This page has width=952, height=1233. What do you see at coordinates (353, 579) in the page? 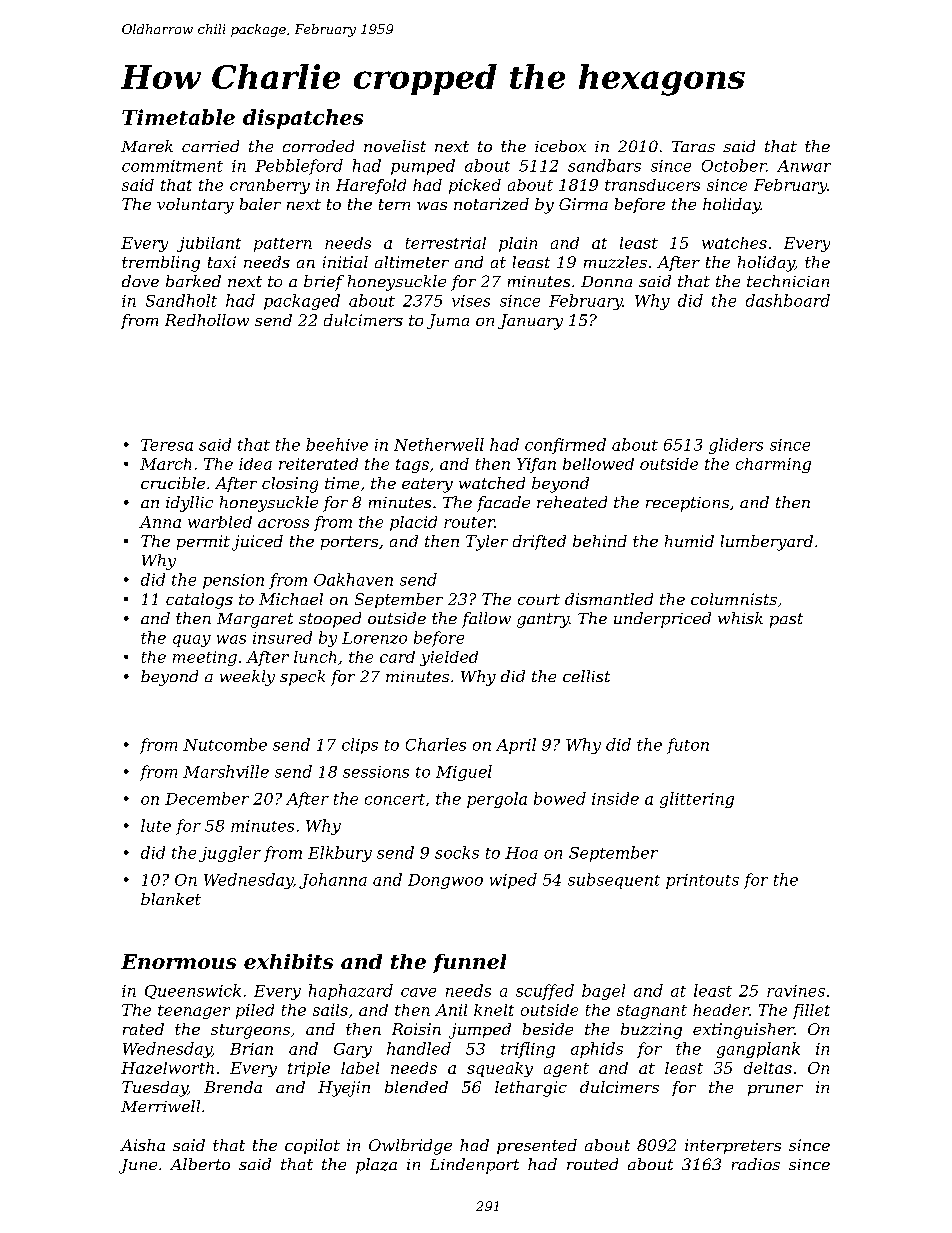
I see `Oakhaven` at bounding box center [353, 579].
